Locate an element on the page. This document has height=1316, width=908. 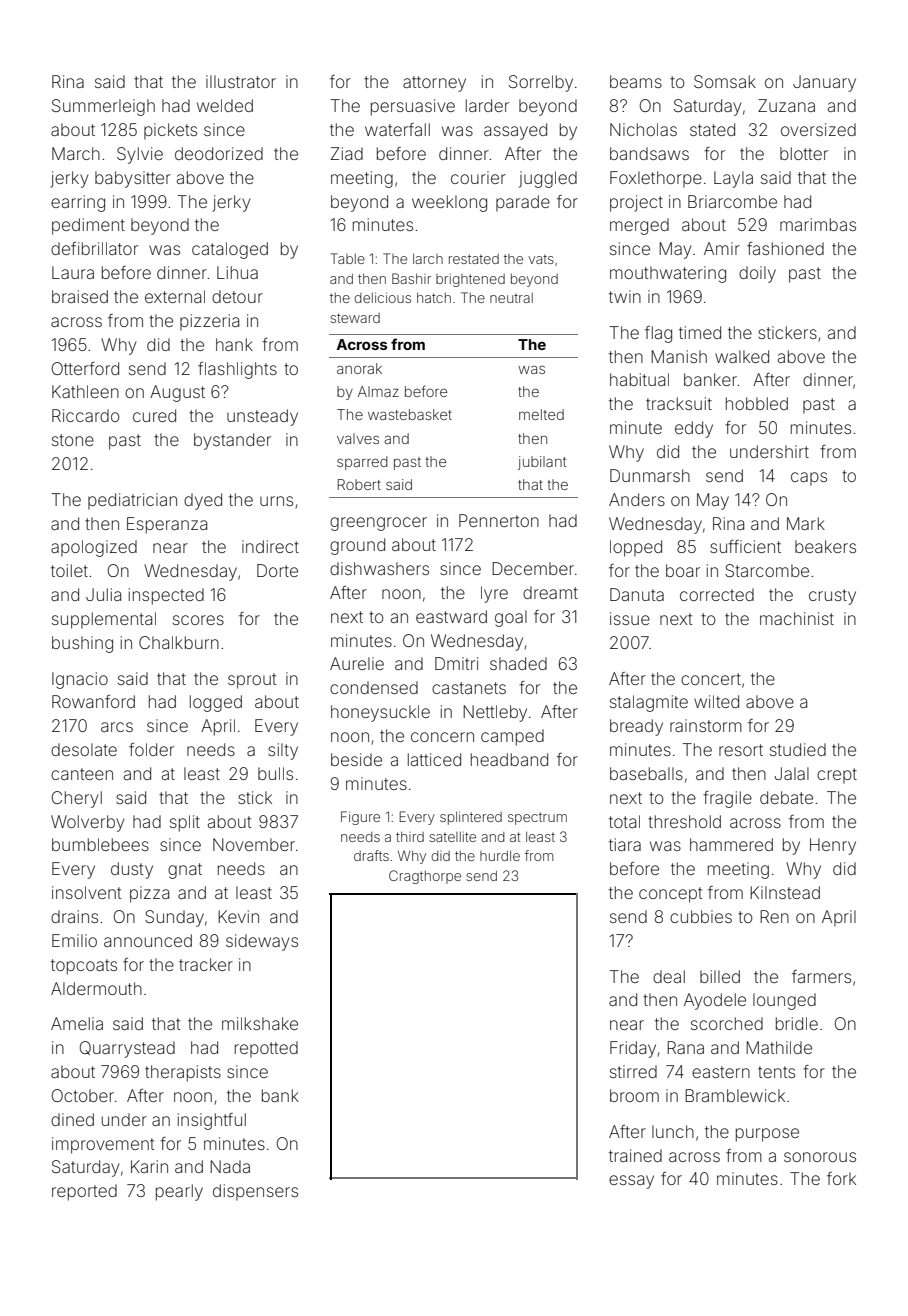
dispensers is located at coordinates (255, 1192).
